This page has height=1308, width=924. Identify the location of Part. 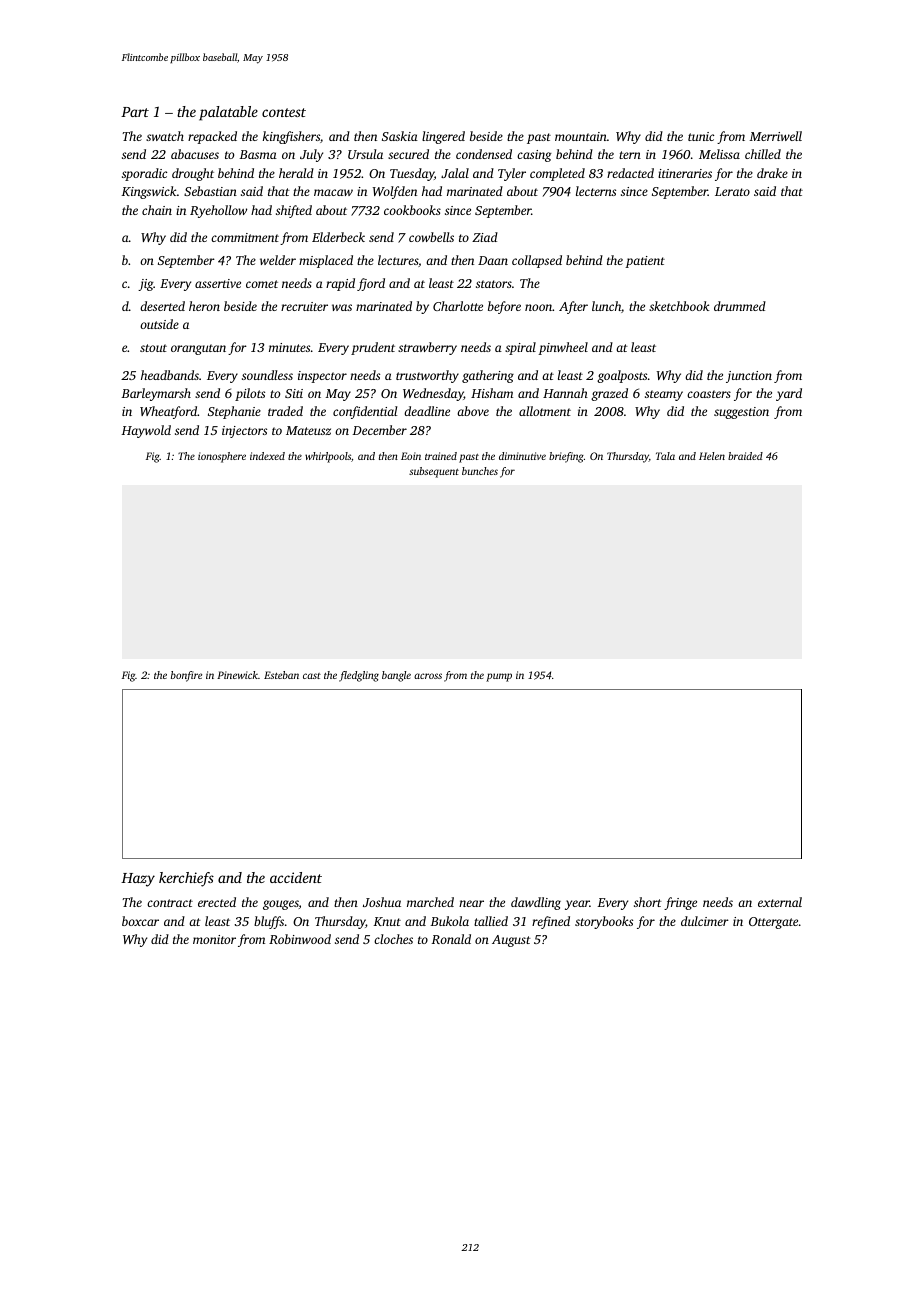
(135, 112).
